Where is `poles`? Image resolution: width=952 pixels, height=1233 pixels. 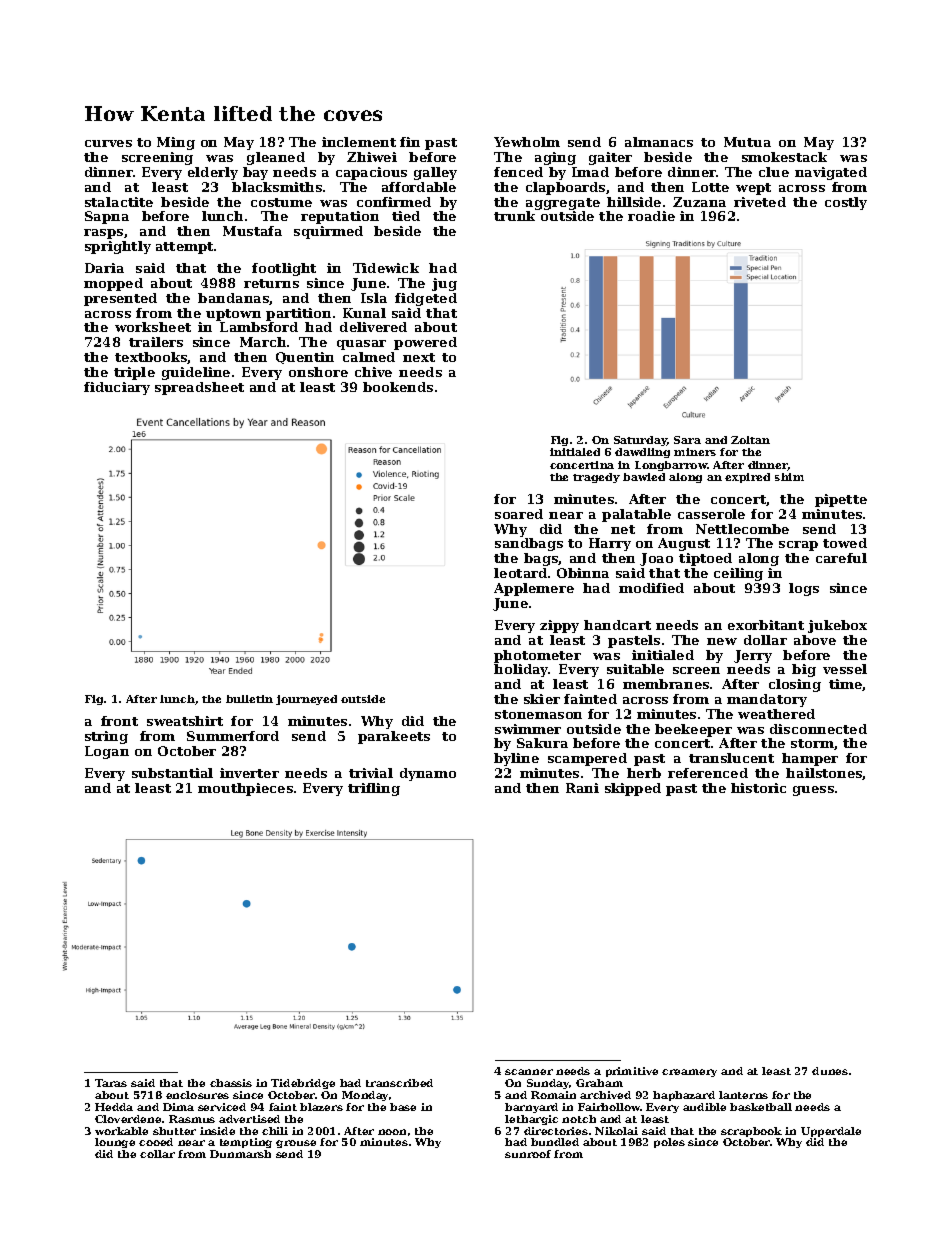 poles is located at coordinates (669, 1143).
